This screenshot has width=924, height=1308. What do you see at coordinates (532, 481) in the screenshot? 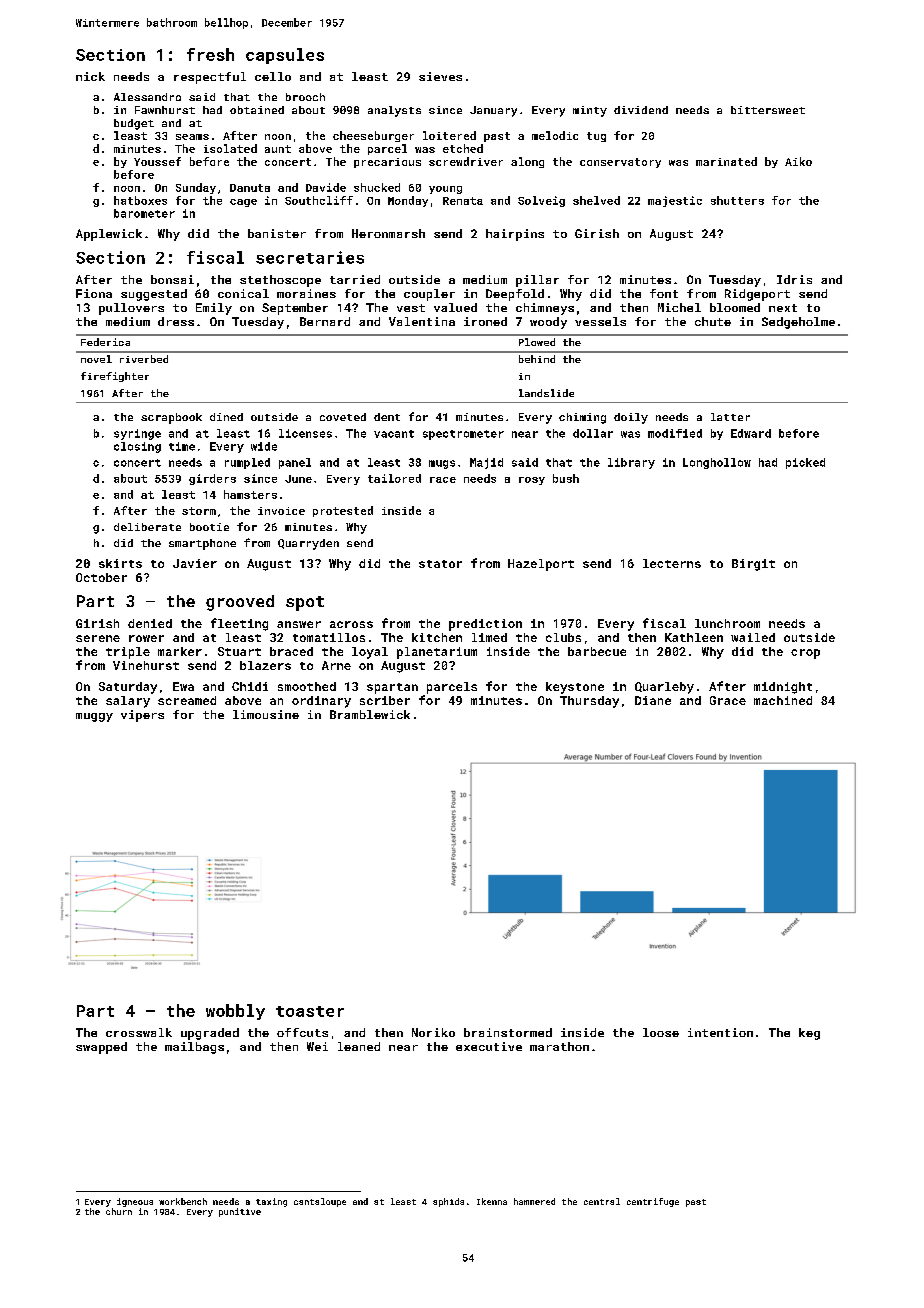
I see `rosy` at bounding box center [532, 481].
